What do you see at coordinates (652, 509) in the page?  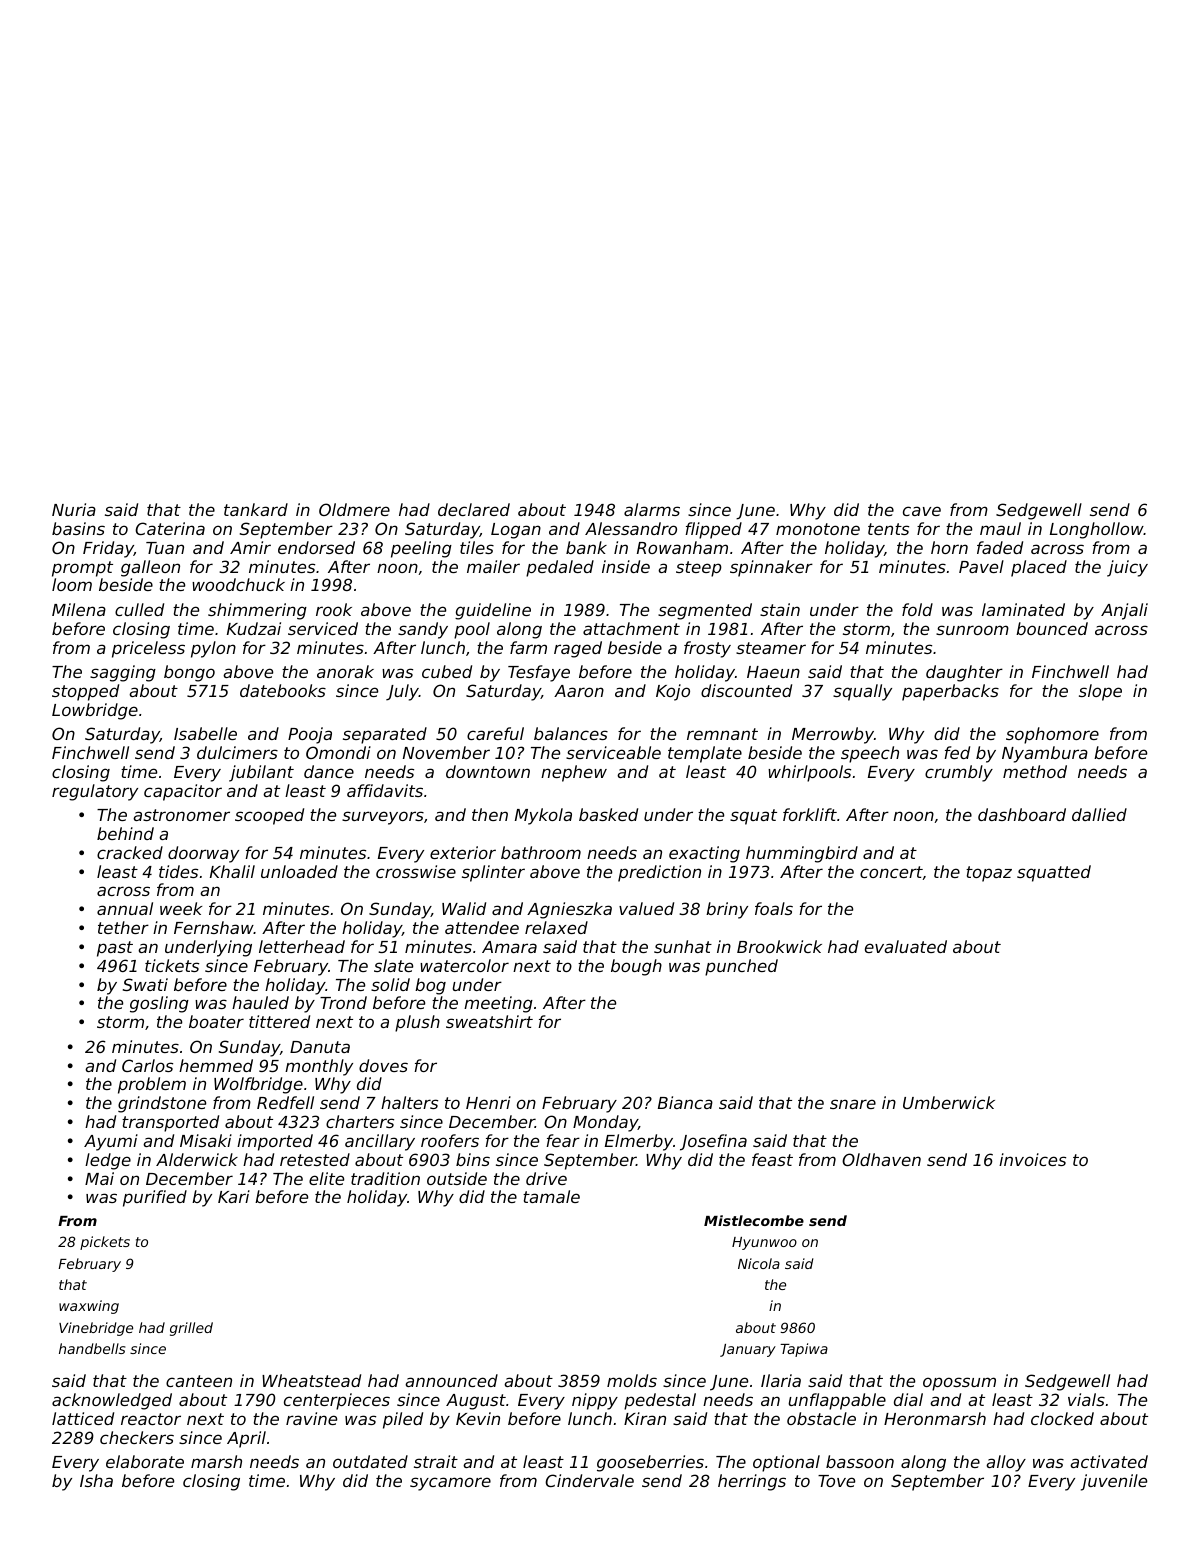 I see `alarms` at bounding box center [652, 509].
